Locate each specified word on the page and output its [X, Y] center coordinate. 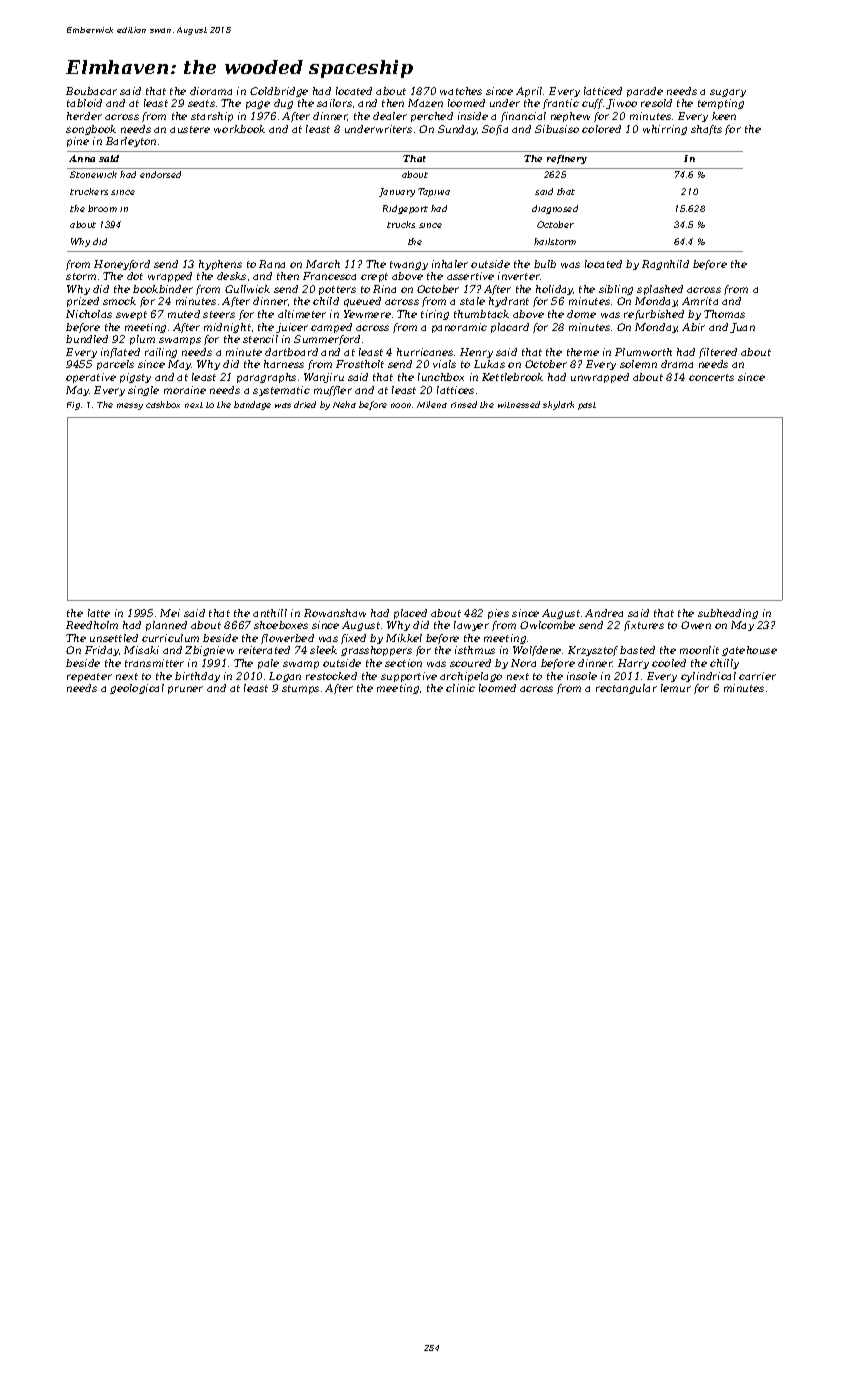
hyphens [220, 265]
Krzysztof [593, 651]
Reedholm [92, 625]
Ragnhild [665, 265]
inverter [519, 276]
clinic [460, 688]
